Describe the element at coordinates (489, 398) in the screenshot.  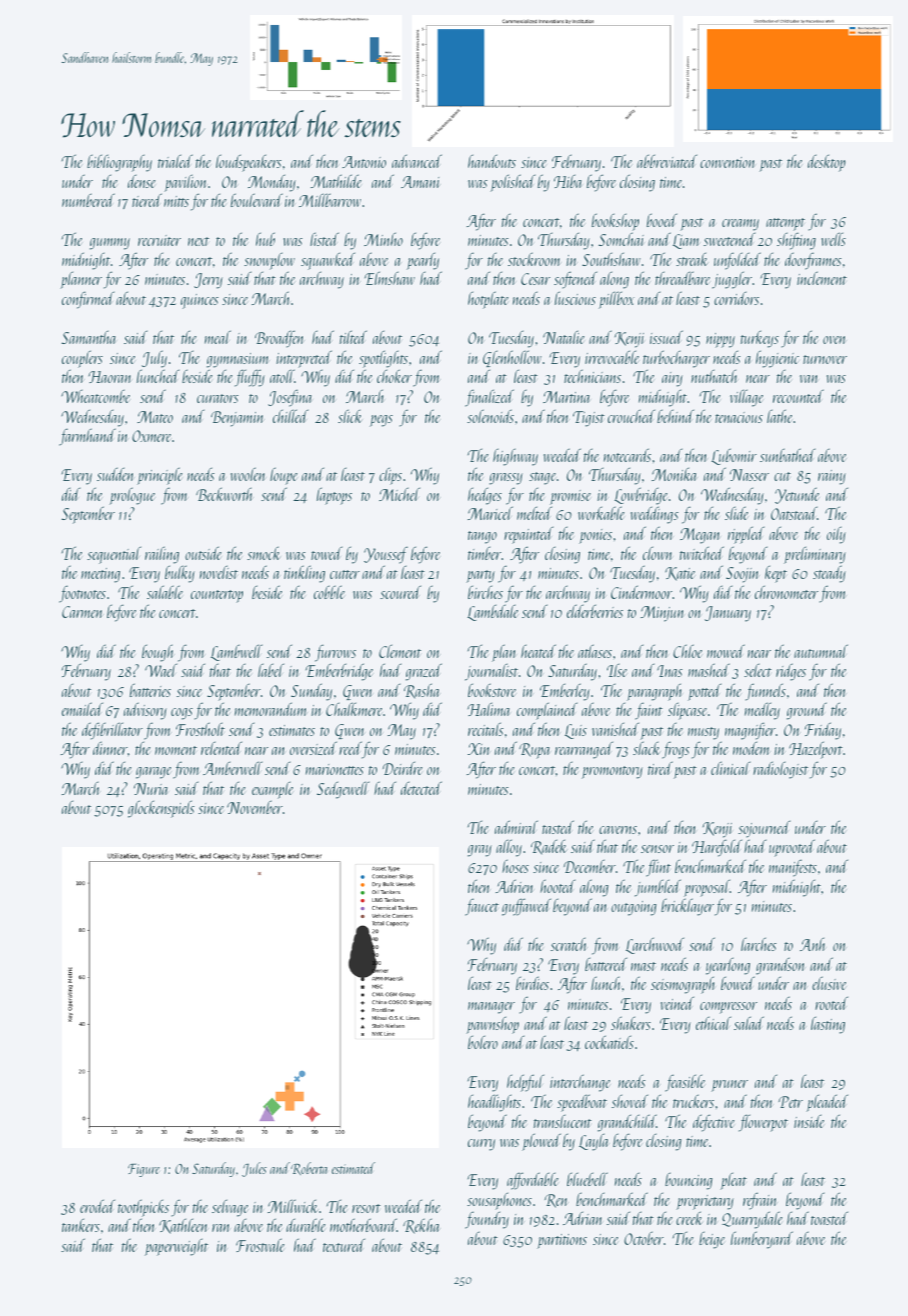
I see `finalized` at that location.
